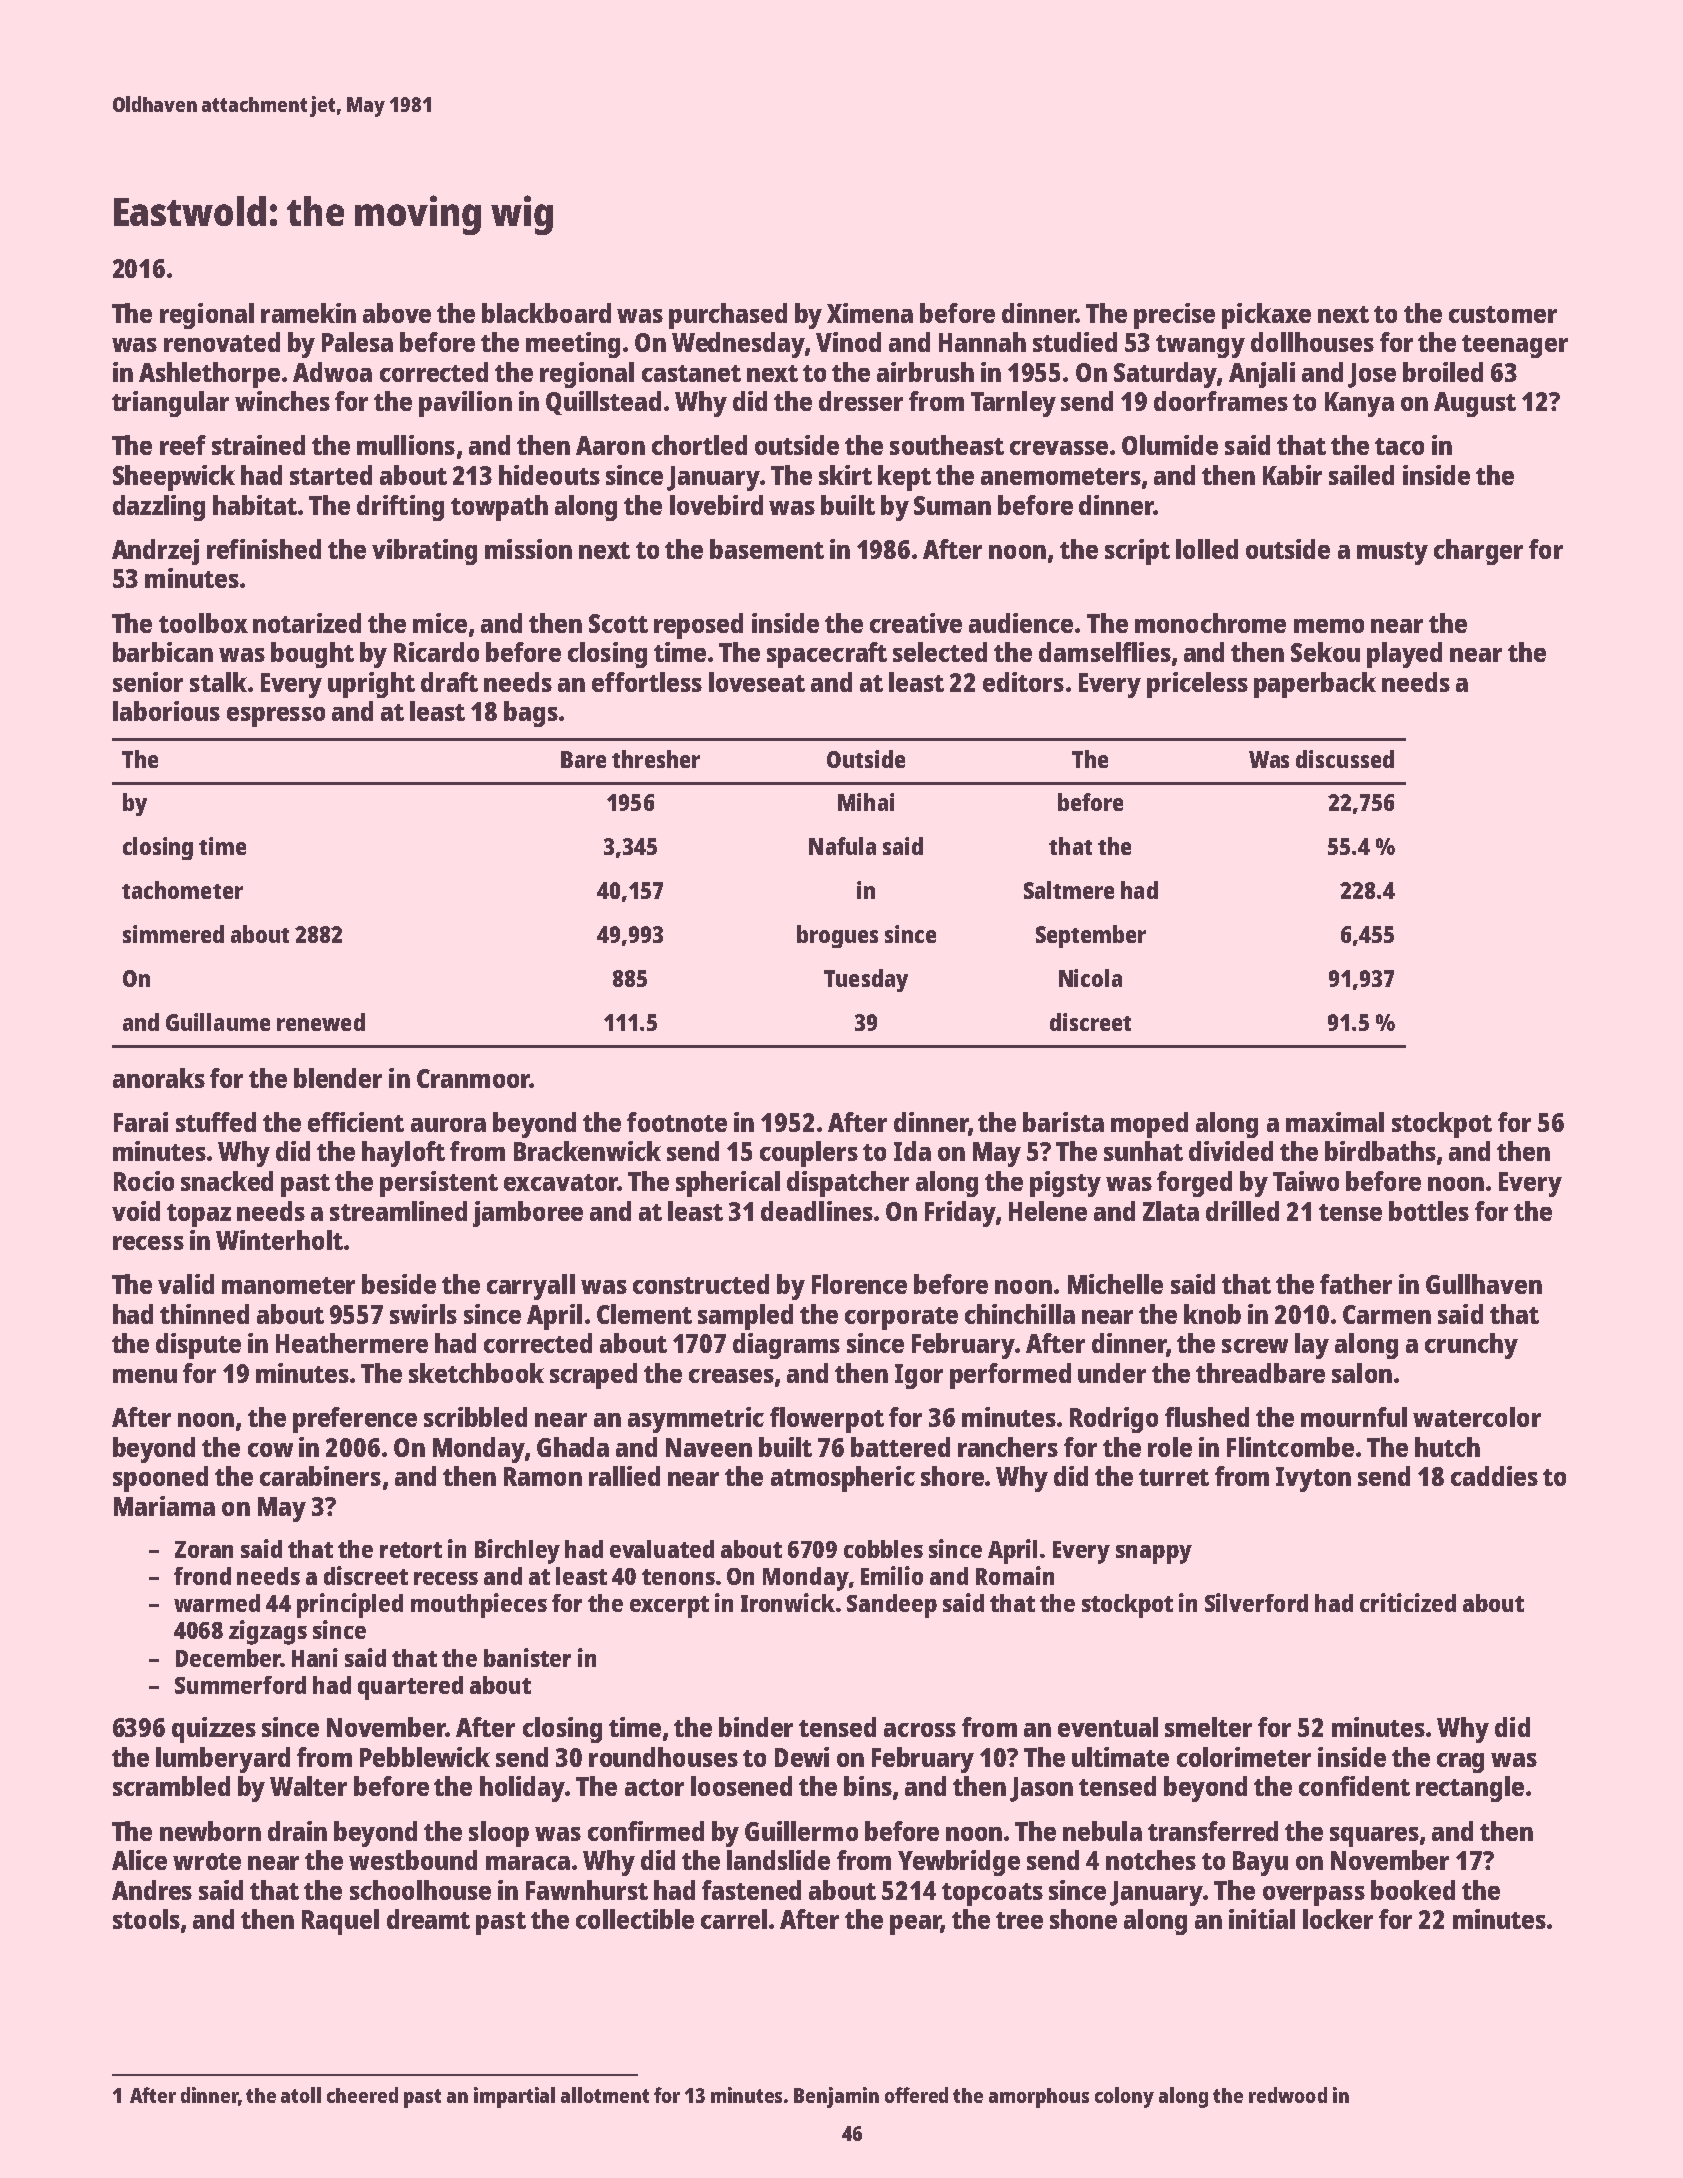 Image resolution: width=1683 pixels, height=2178 pixels. Describe the element at coordinates (842, 846) in the document. I see `Nafula` at that location.
